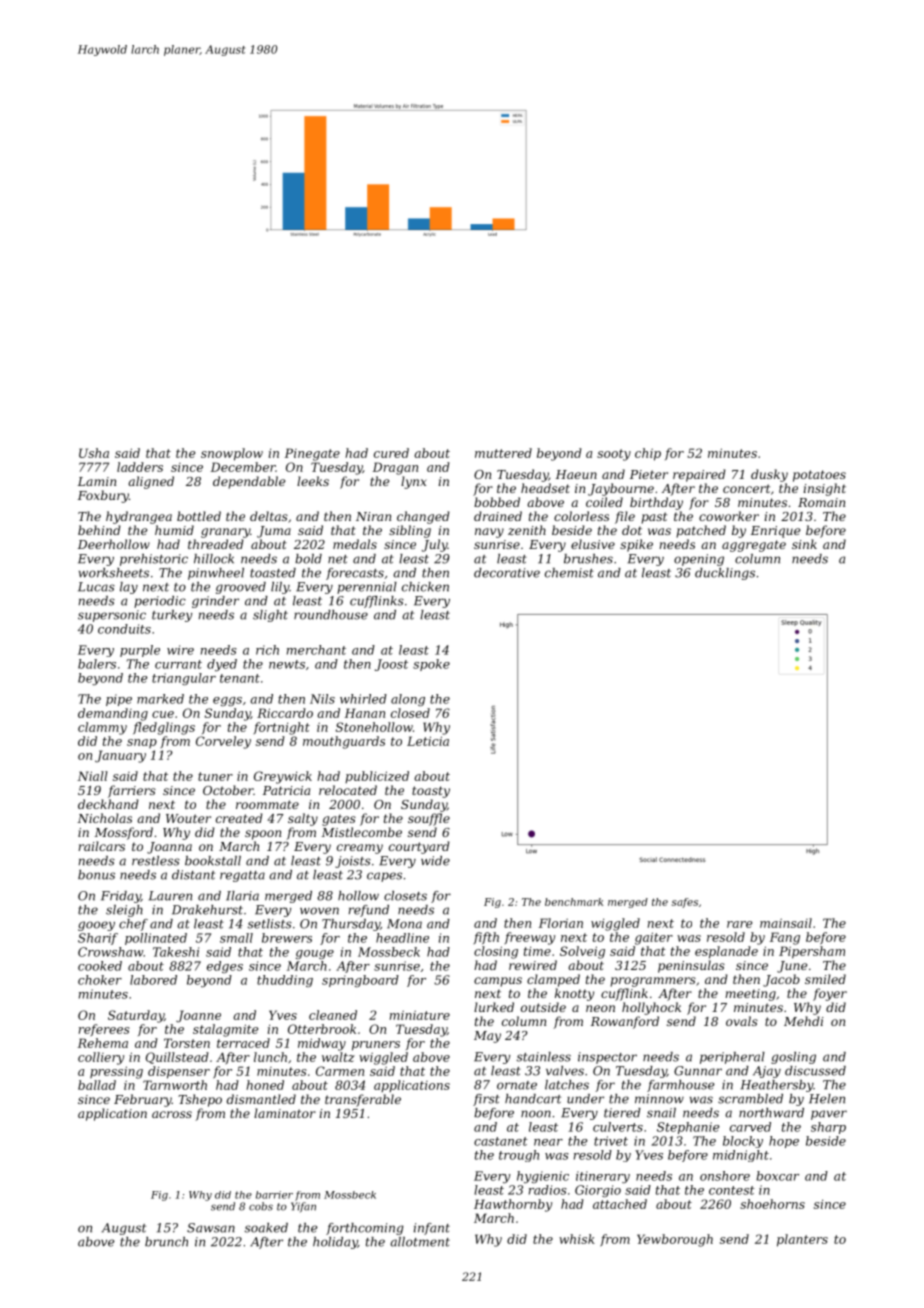 The height and width of the page is (1308, 924). What do you see at coordinates (600, 1008) in the page?
I see `neon` at bounding box center [600, 1008].
